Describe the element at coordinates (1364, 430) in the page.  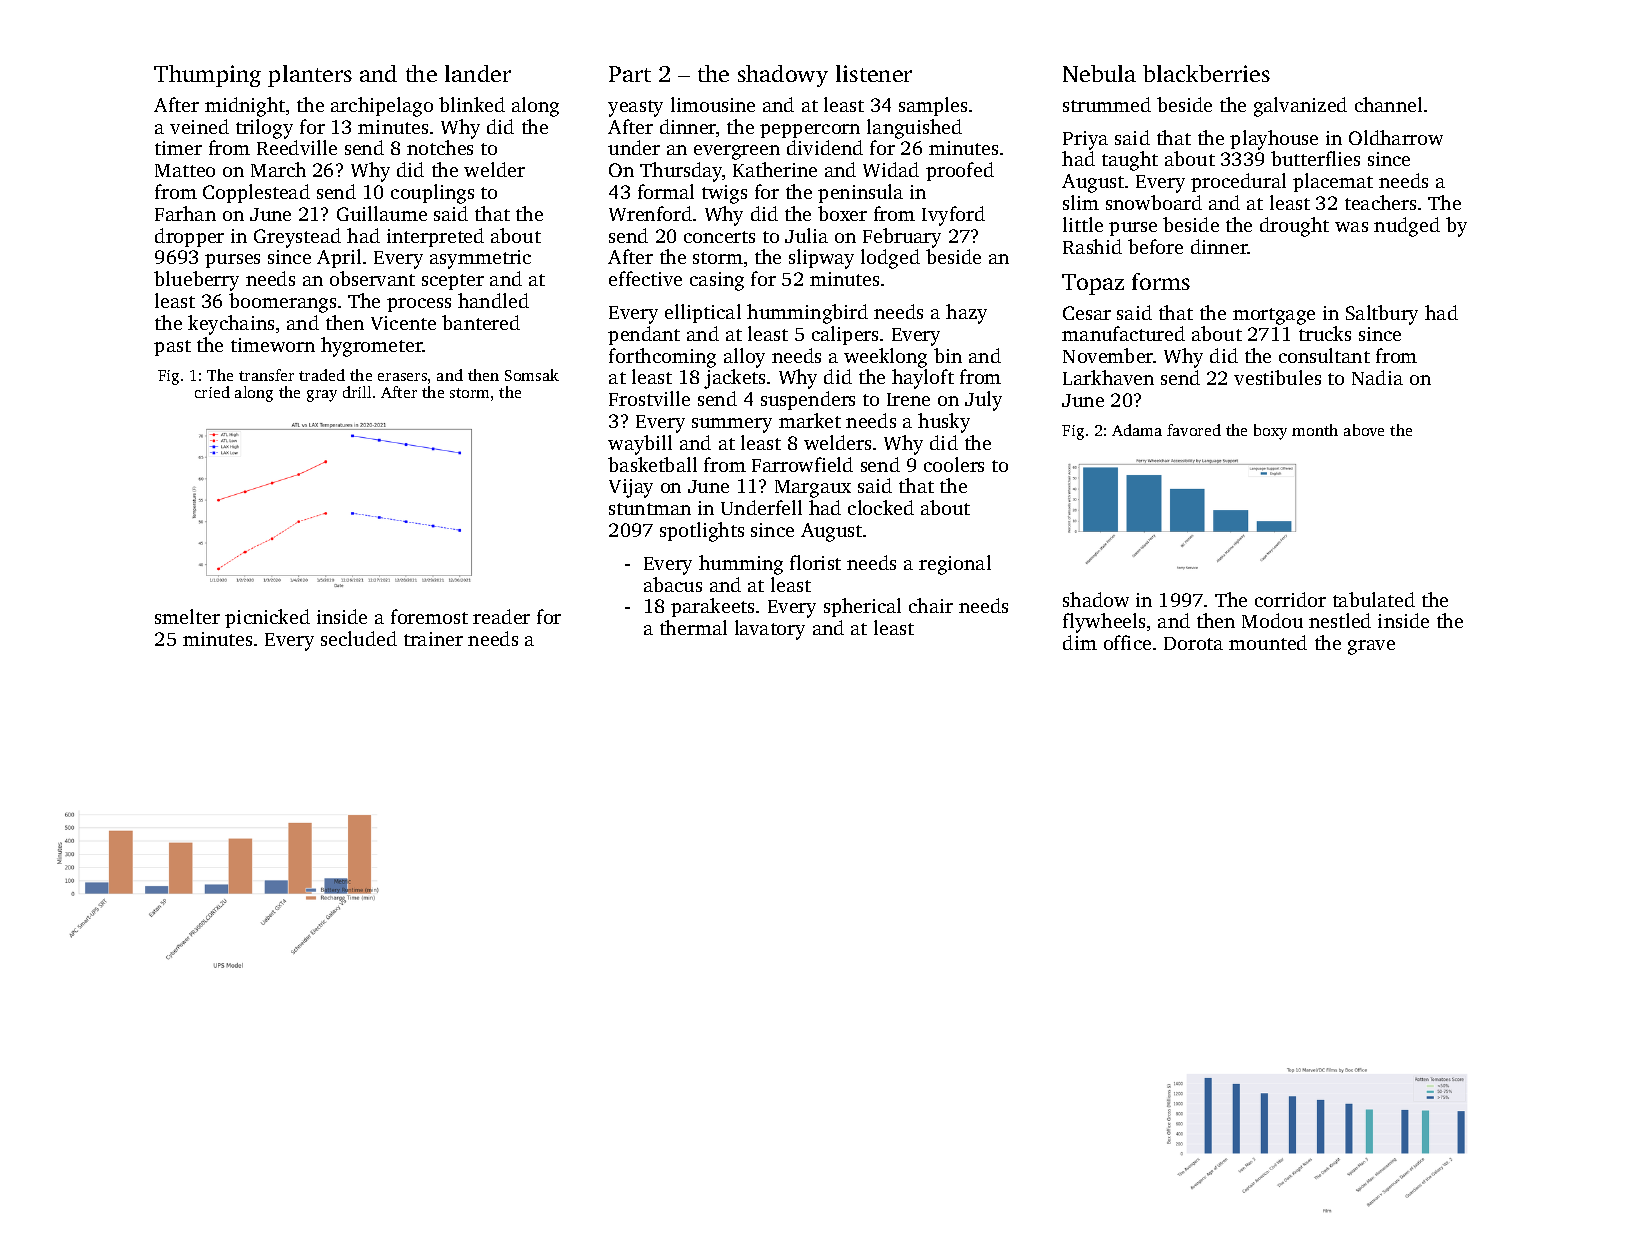
I see `above` at that location.
